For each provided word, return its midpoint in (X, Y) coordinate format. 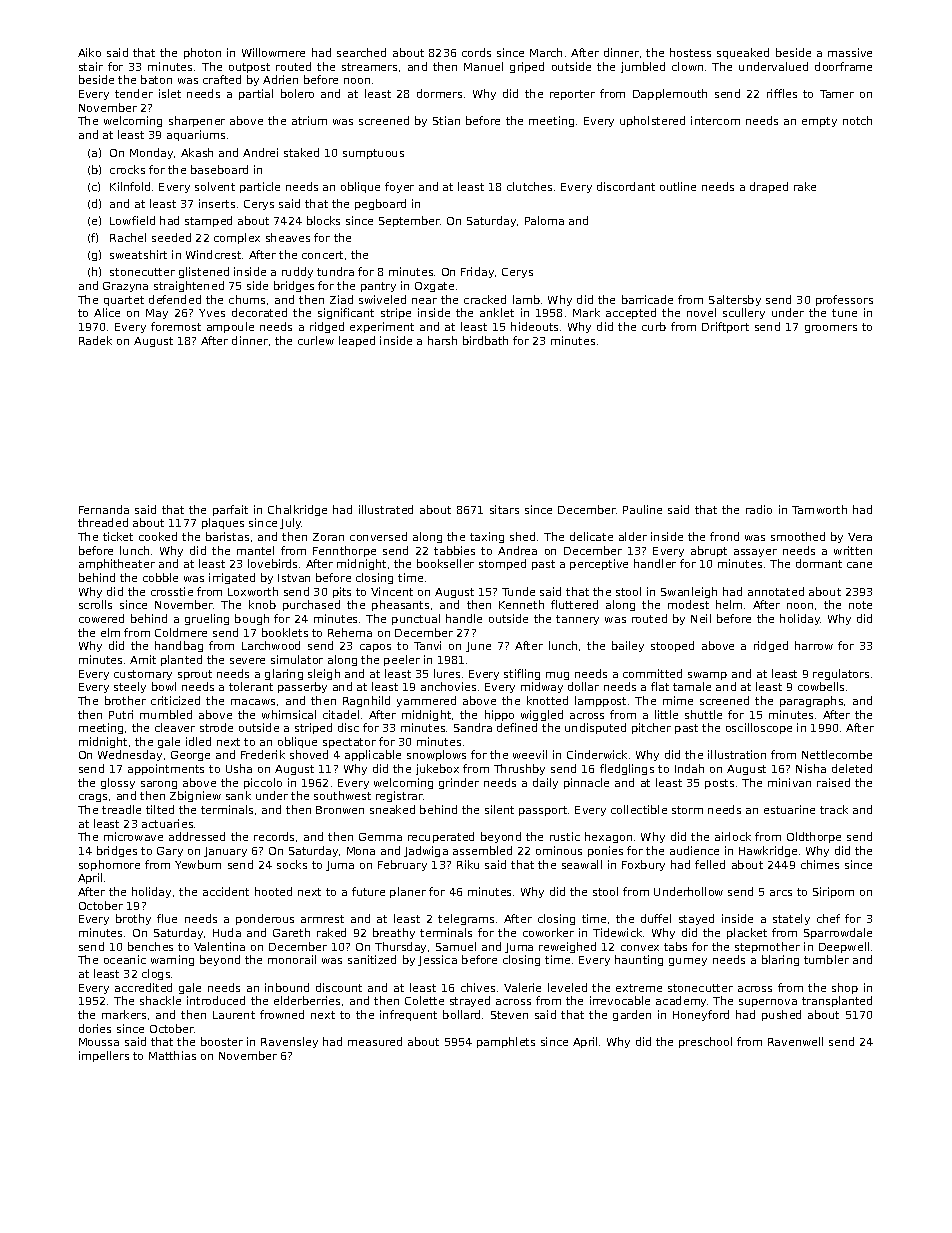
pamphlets (506, 1042)
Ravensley (289, 1042)
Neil (701, 618)
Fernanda (104, 509)
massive (850, 52)
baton (156, 79)
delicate (591, 536)
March (546, 52)
